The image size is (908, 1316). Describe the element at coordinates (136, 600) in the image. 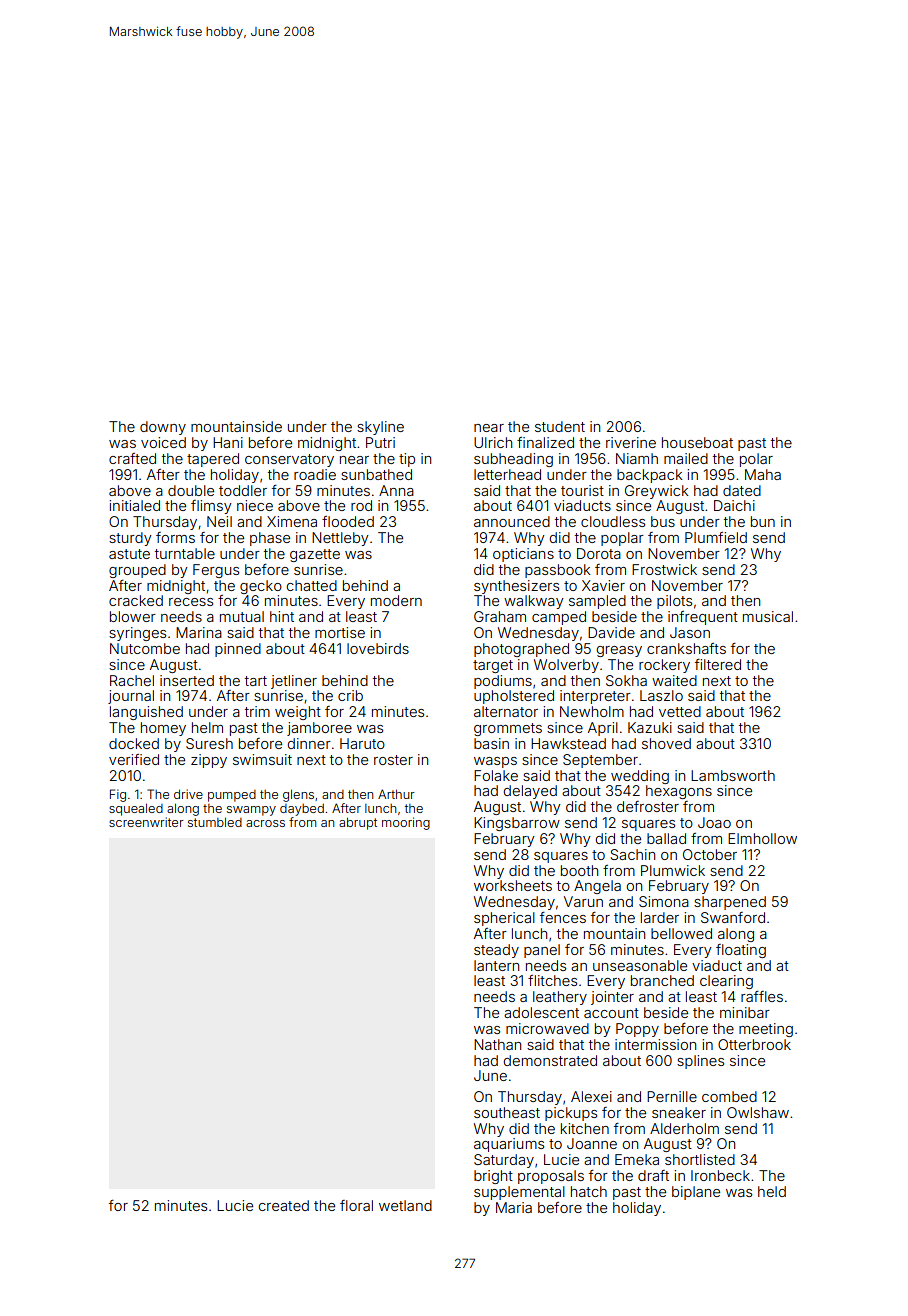

I see `cracked` at that location.
